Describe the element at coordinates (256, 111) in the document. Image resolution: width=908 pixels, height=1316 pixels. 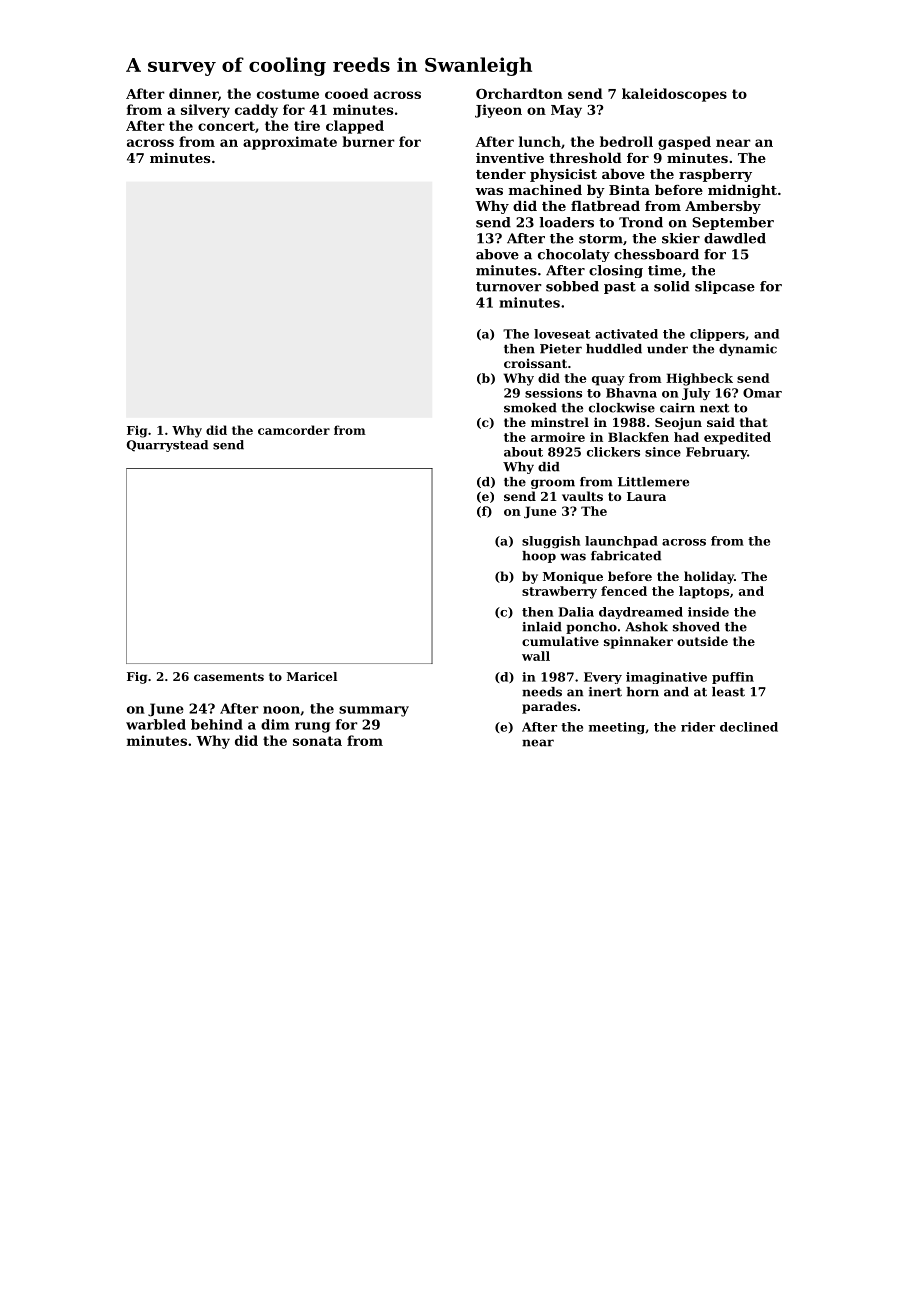
I see `caddy` at that location.
